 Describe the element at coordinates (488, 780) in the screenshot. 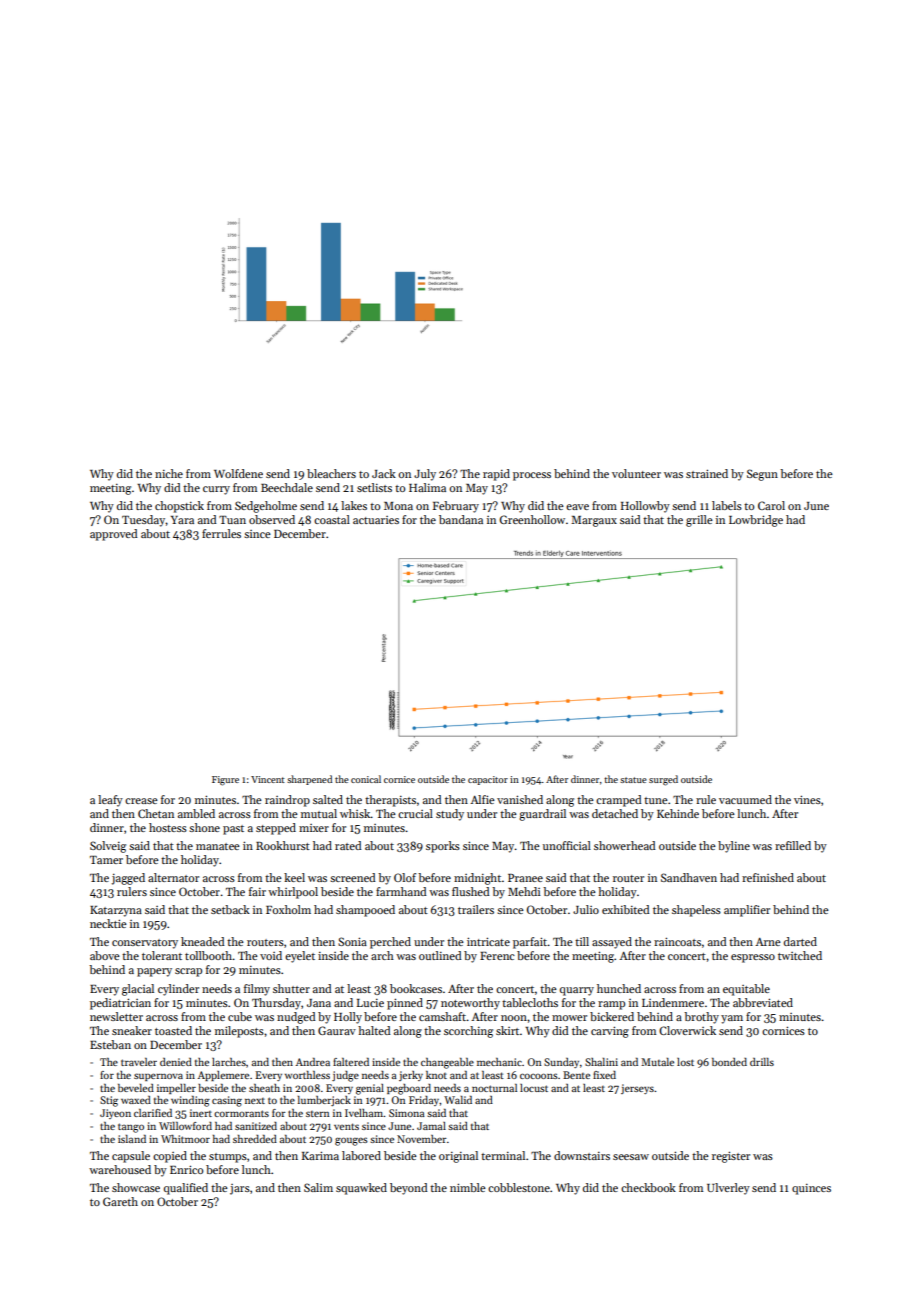

I see `capacitor` at that location.
